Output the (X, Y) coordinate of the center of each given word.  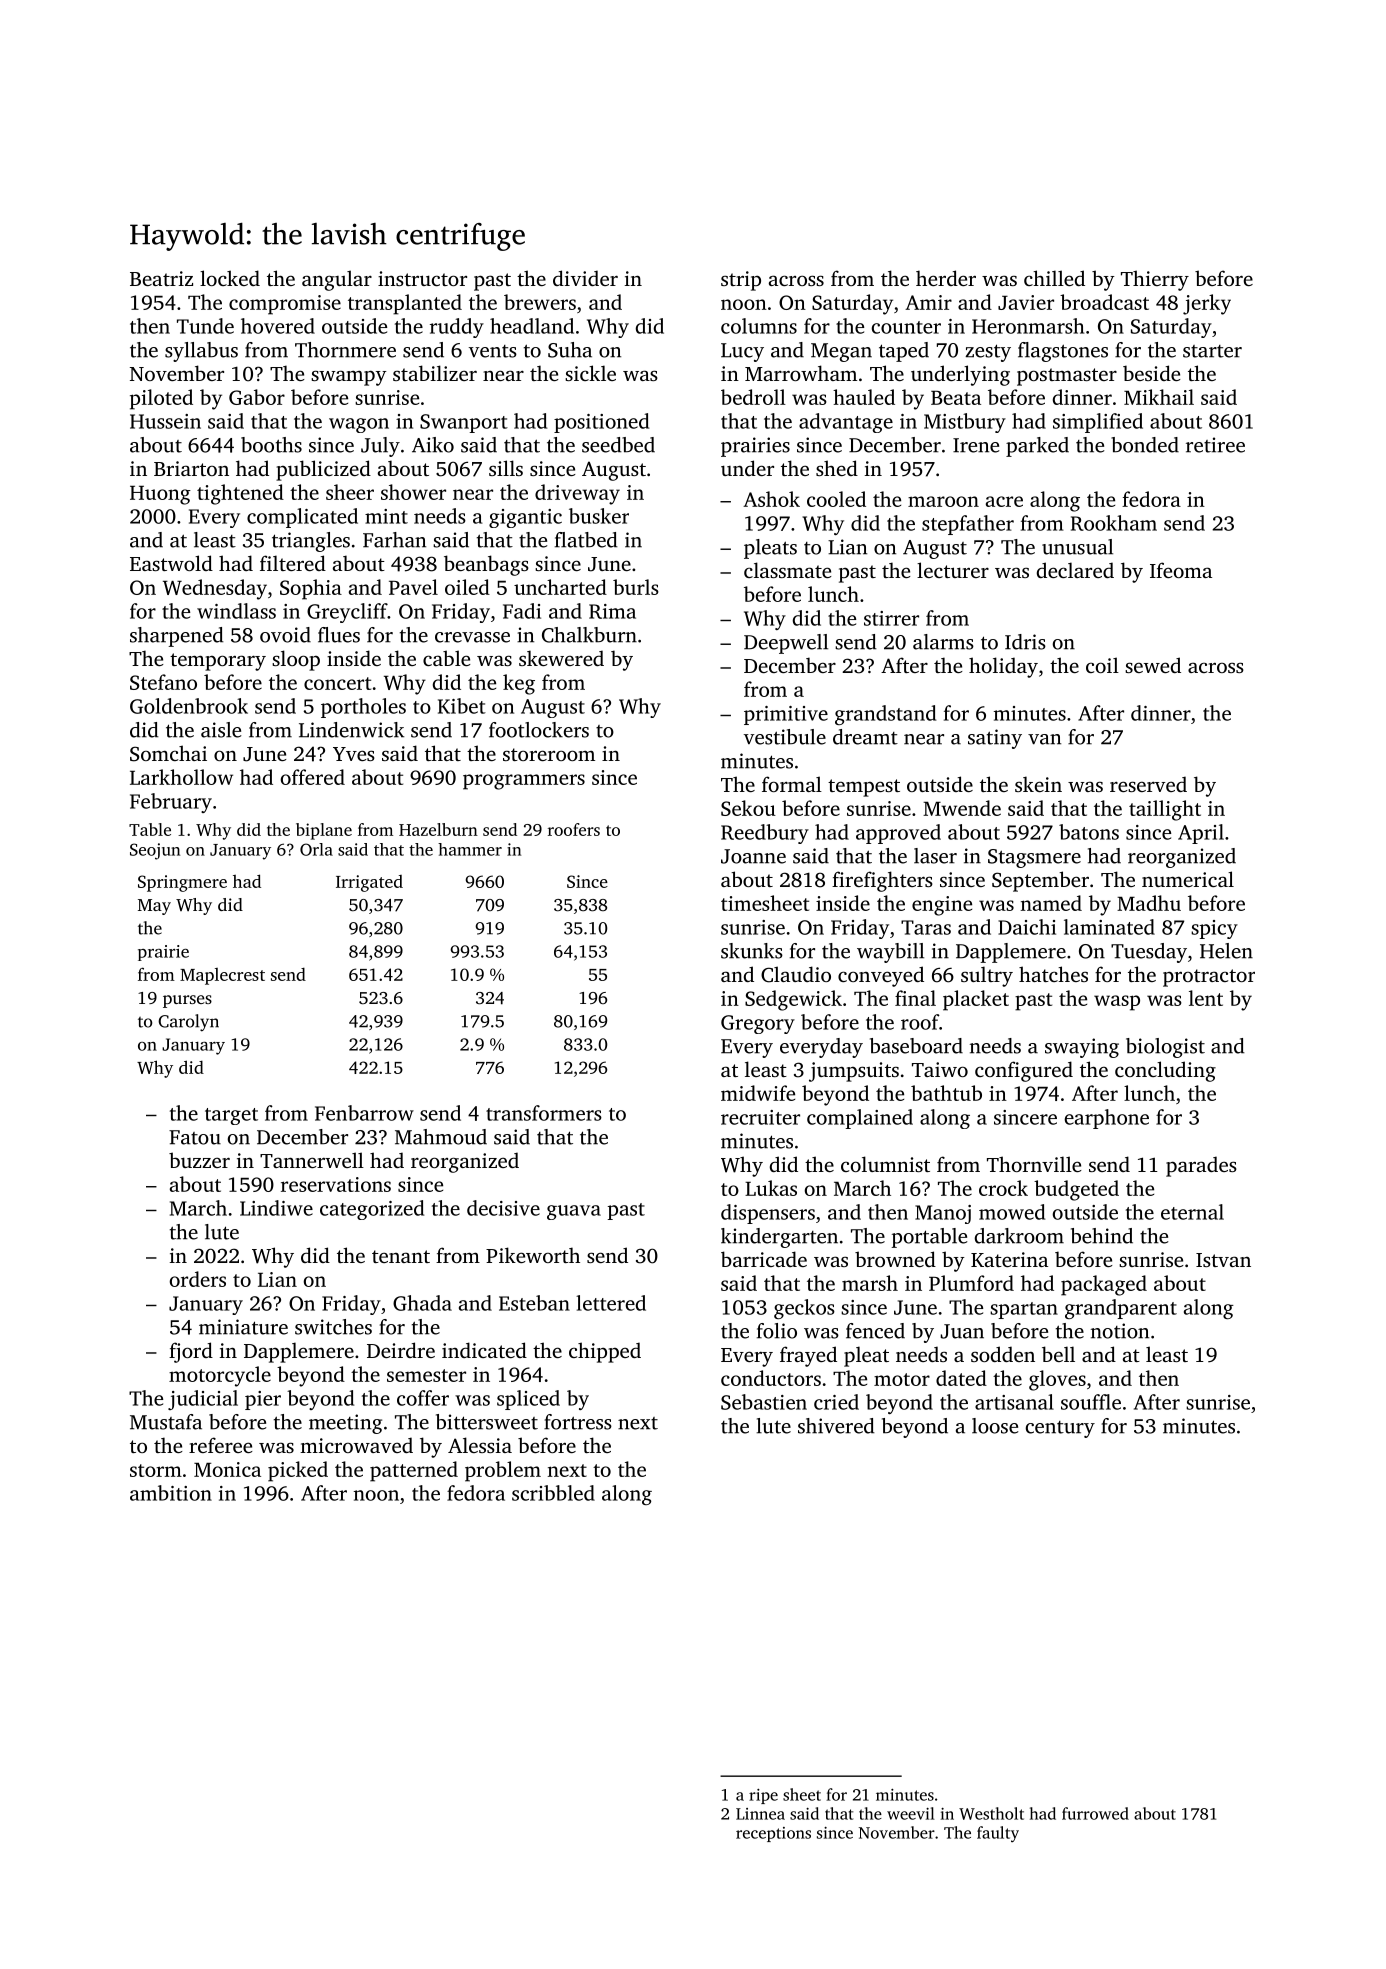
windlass (236, 611)
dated (961, 1378)
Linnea (760, 1814)
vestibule (785, 737)
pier (263, 1400)
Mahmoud (441, 1137)
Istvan (1223, 1260)
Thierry (1155, 280)
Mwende (962, 808)
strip (741, 281)
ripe (763, 1796)
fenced (875, 1331)
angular (337, 280)
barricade (764, 1259)
